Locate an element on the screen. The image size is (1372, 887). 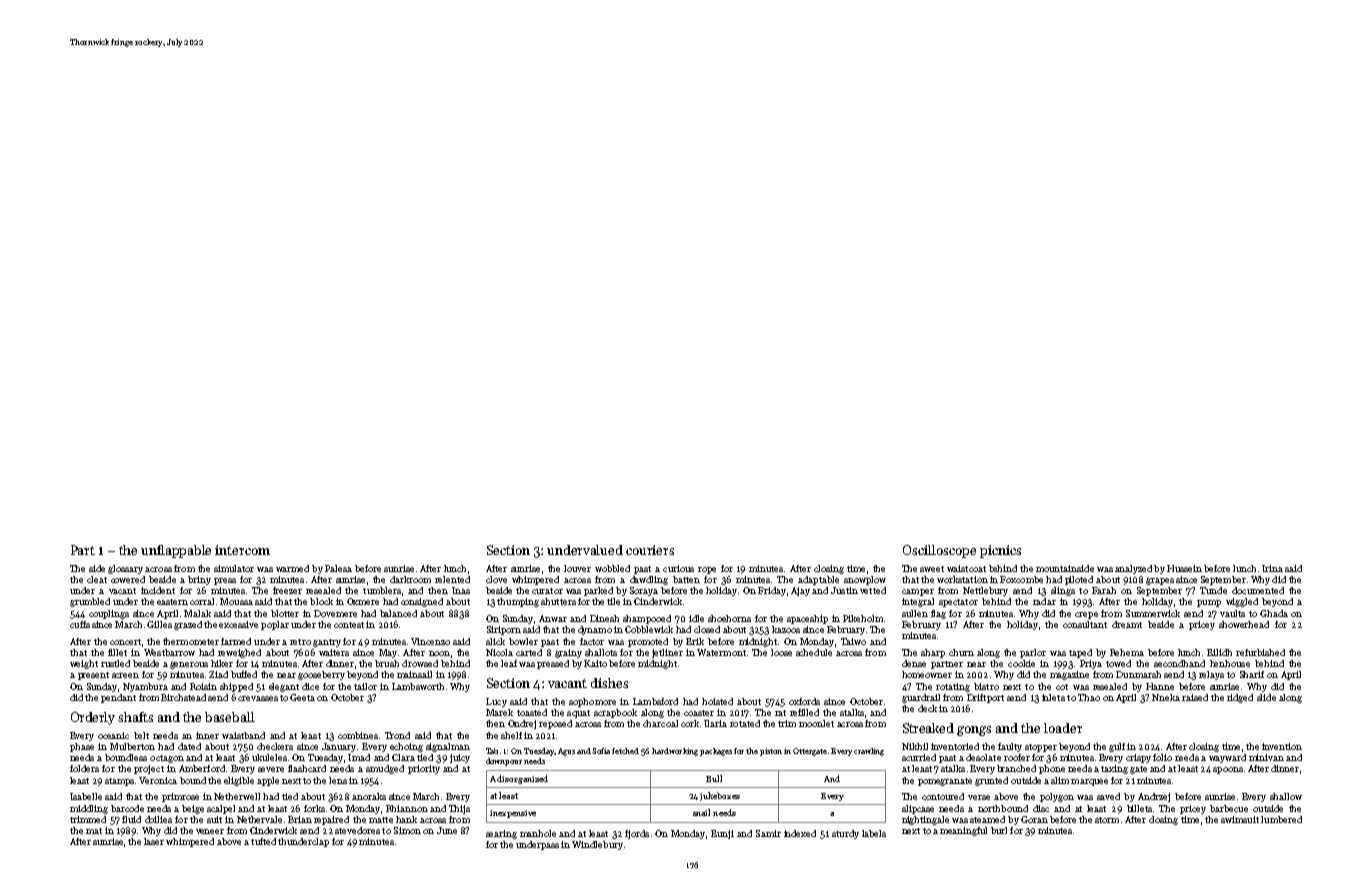
kazoos is located at coordinates (786, 629).
